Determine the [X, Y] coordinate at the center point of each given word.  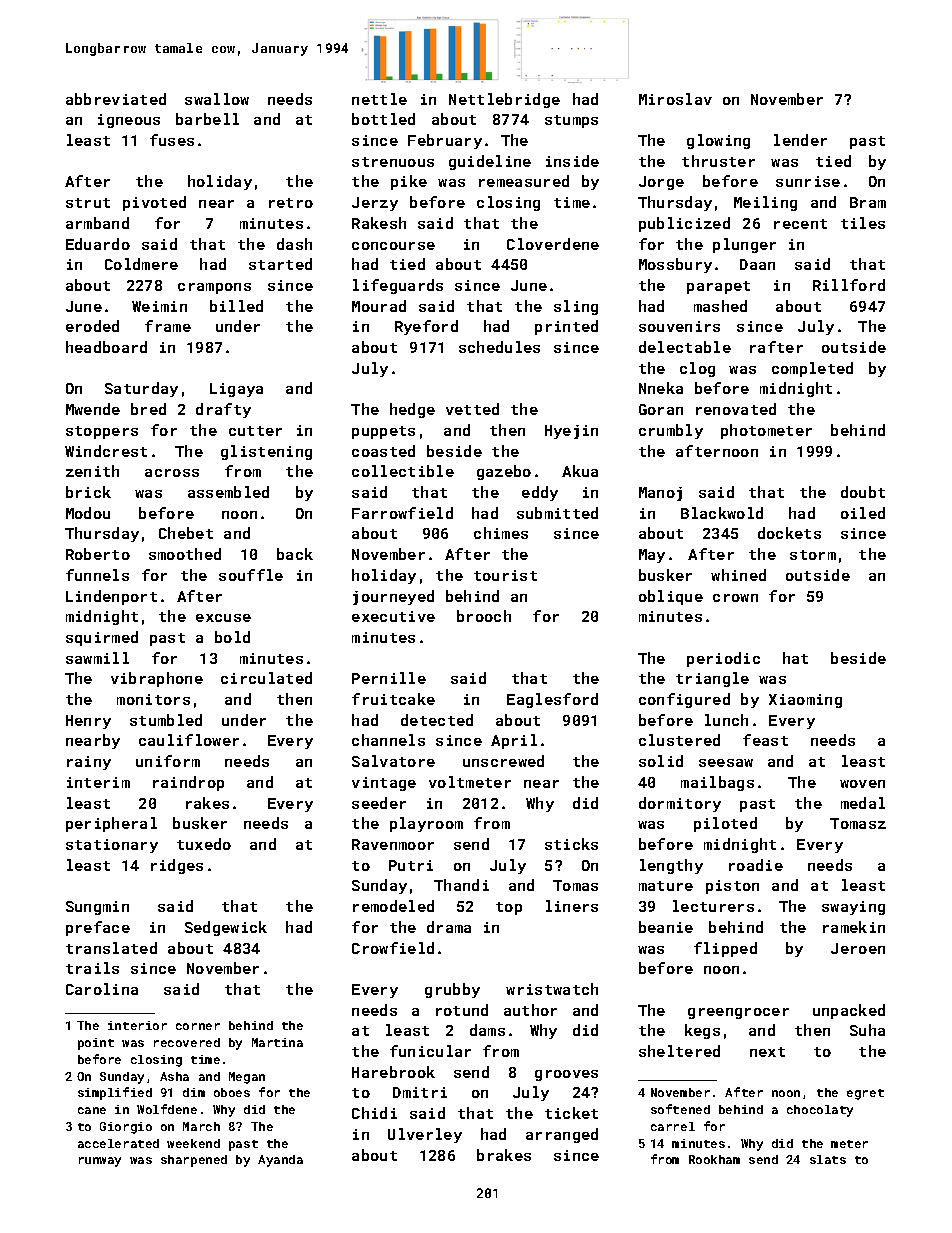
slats [828, 1159]
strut [88, 203]
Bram [868, 202]
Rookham [714, 1159]
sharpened [194, 1161]
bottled [383, 119]
